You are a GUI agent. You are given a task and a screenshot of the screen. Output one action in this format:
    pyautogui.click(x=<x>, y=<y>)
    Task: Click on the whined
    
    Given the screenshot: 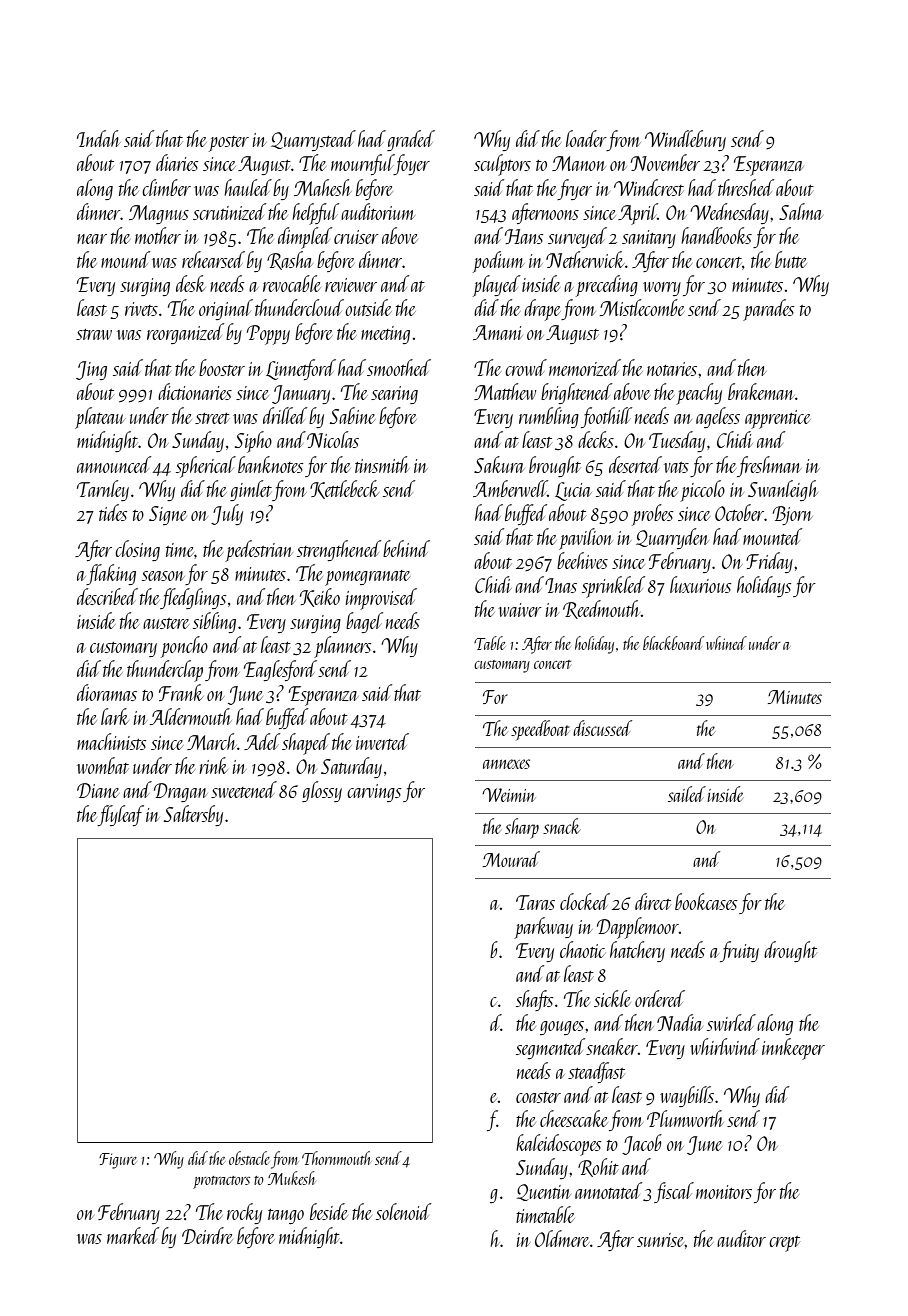 What is the action you would take?
    pyautogui.click(x=726, y=643)
